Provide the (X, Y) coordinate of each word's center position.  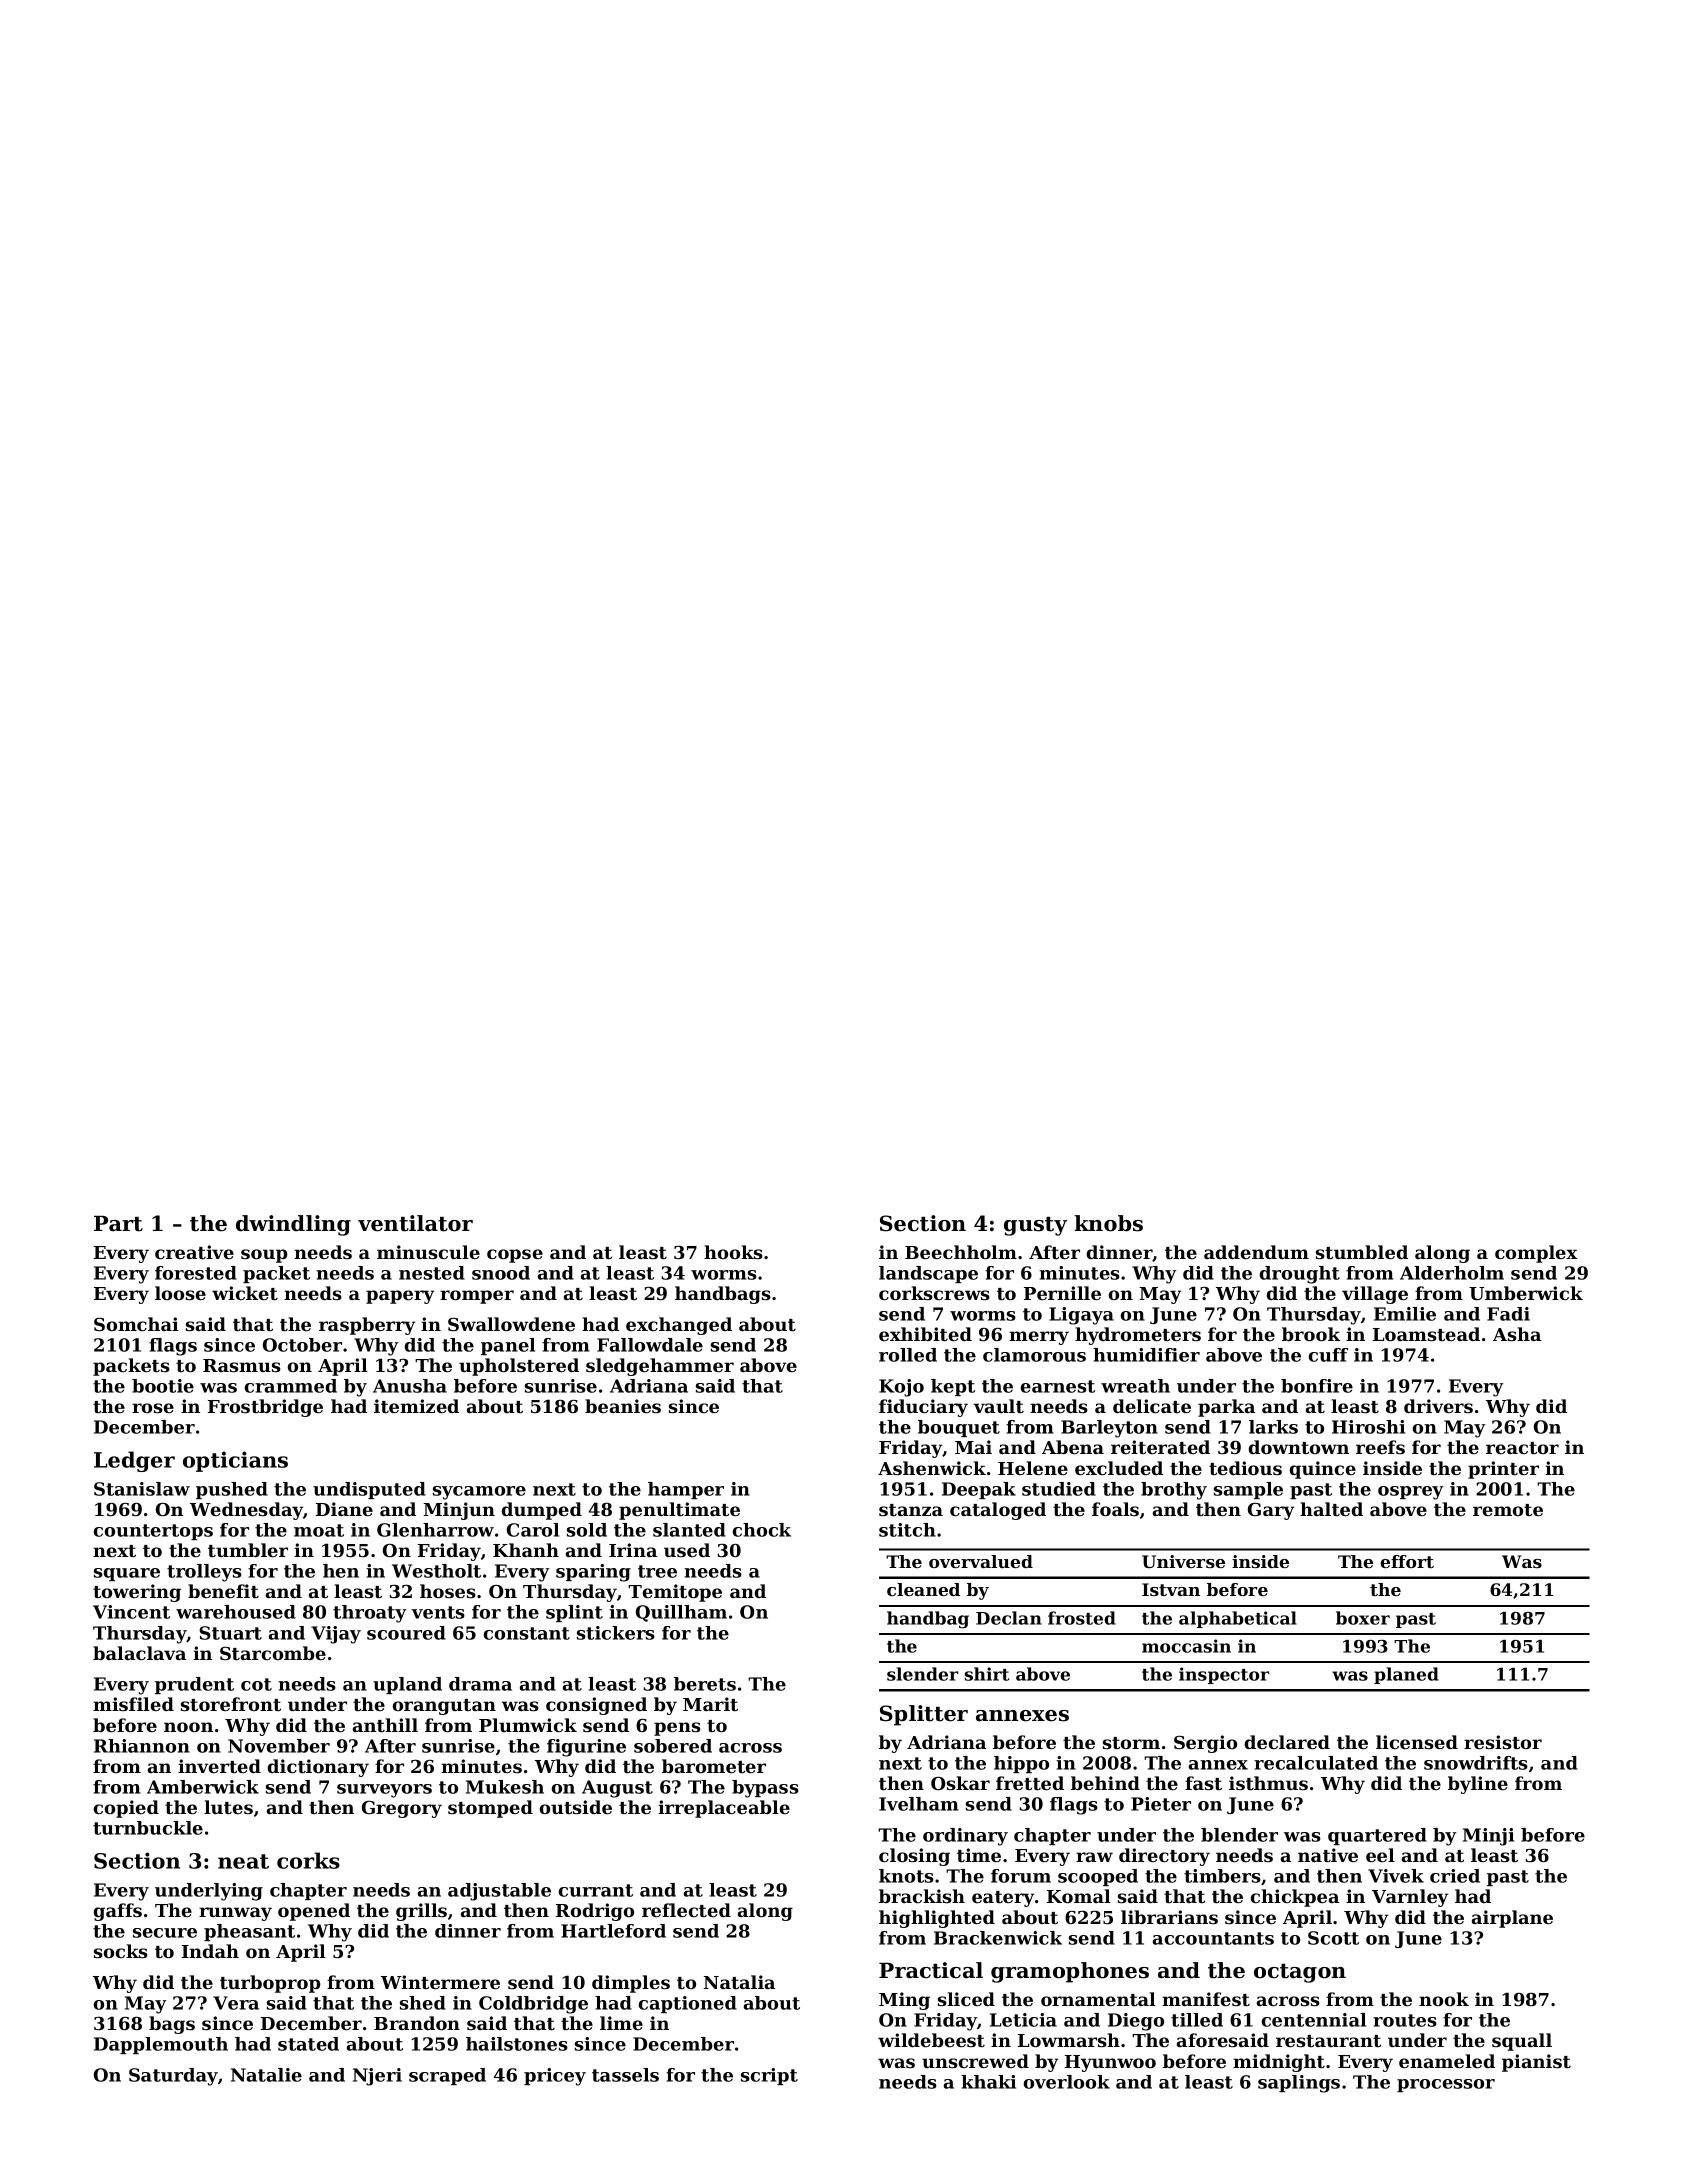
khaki (988, 2082)
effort (1407, 1561)
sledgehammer (660, 1367)
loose (180, 1293)
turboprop (270, 1984)
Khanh (526, 1550)
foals (1115, 1509)
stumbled (1362, 1252)
